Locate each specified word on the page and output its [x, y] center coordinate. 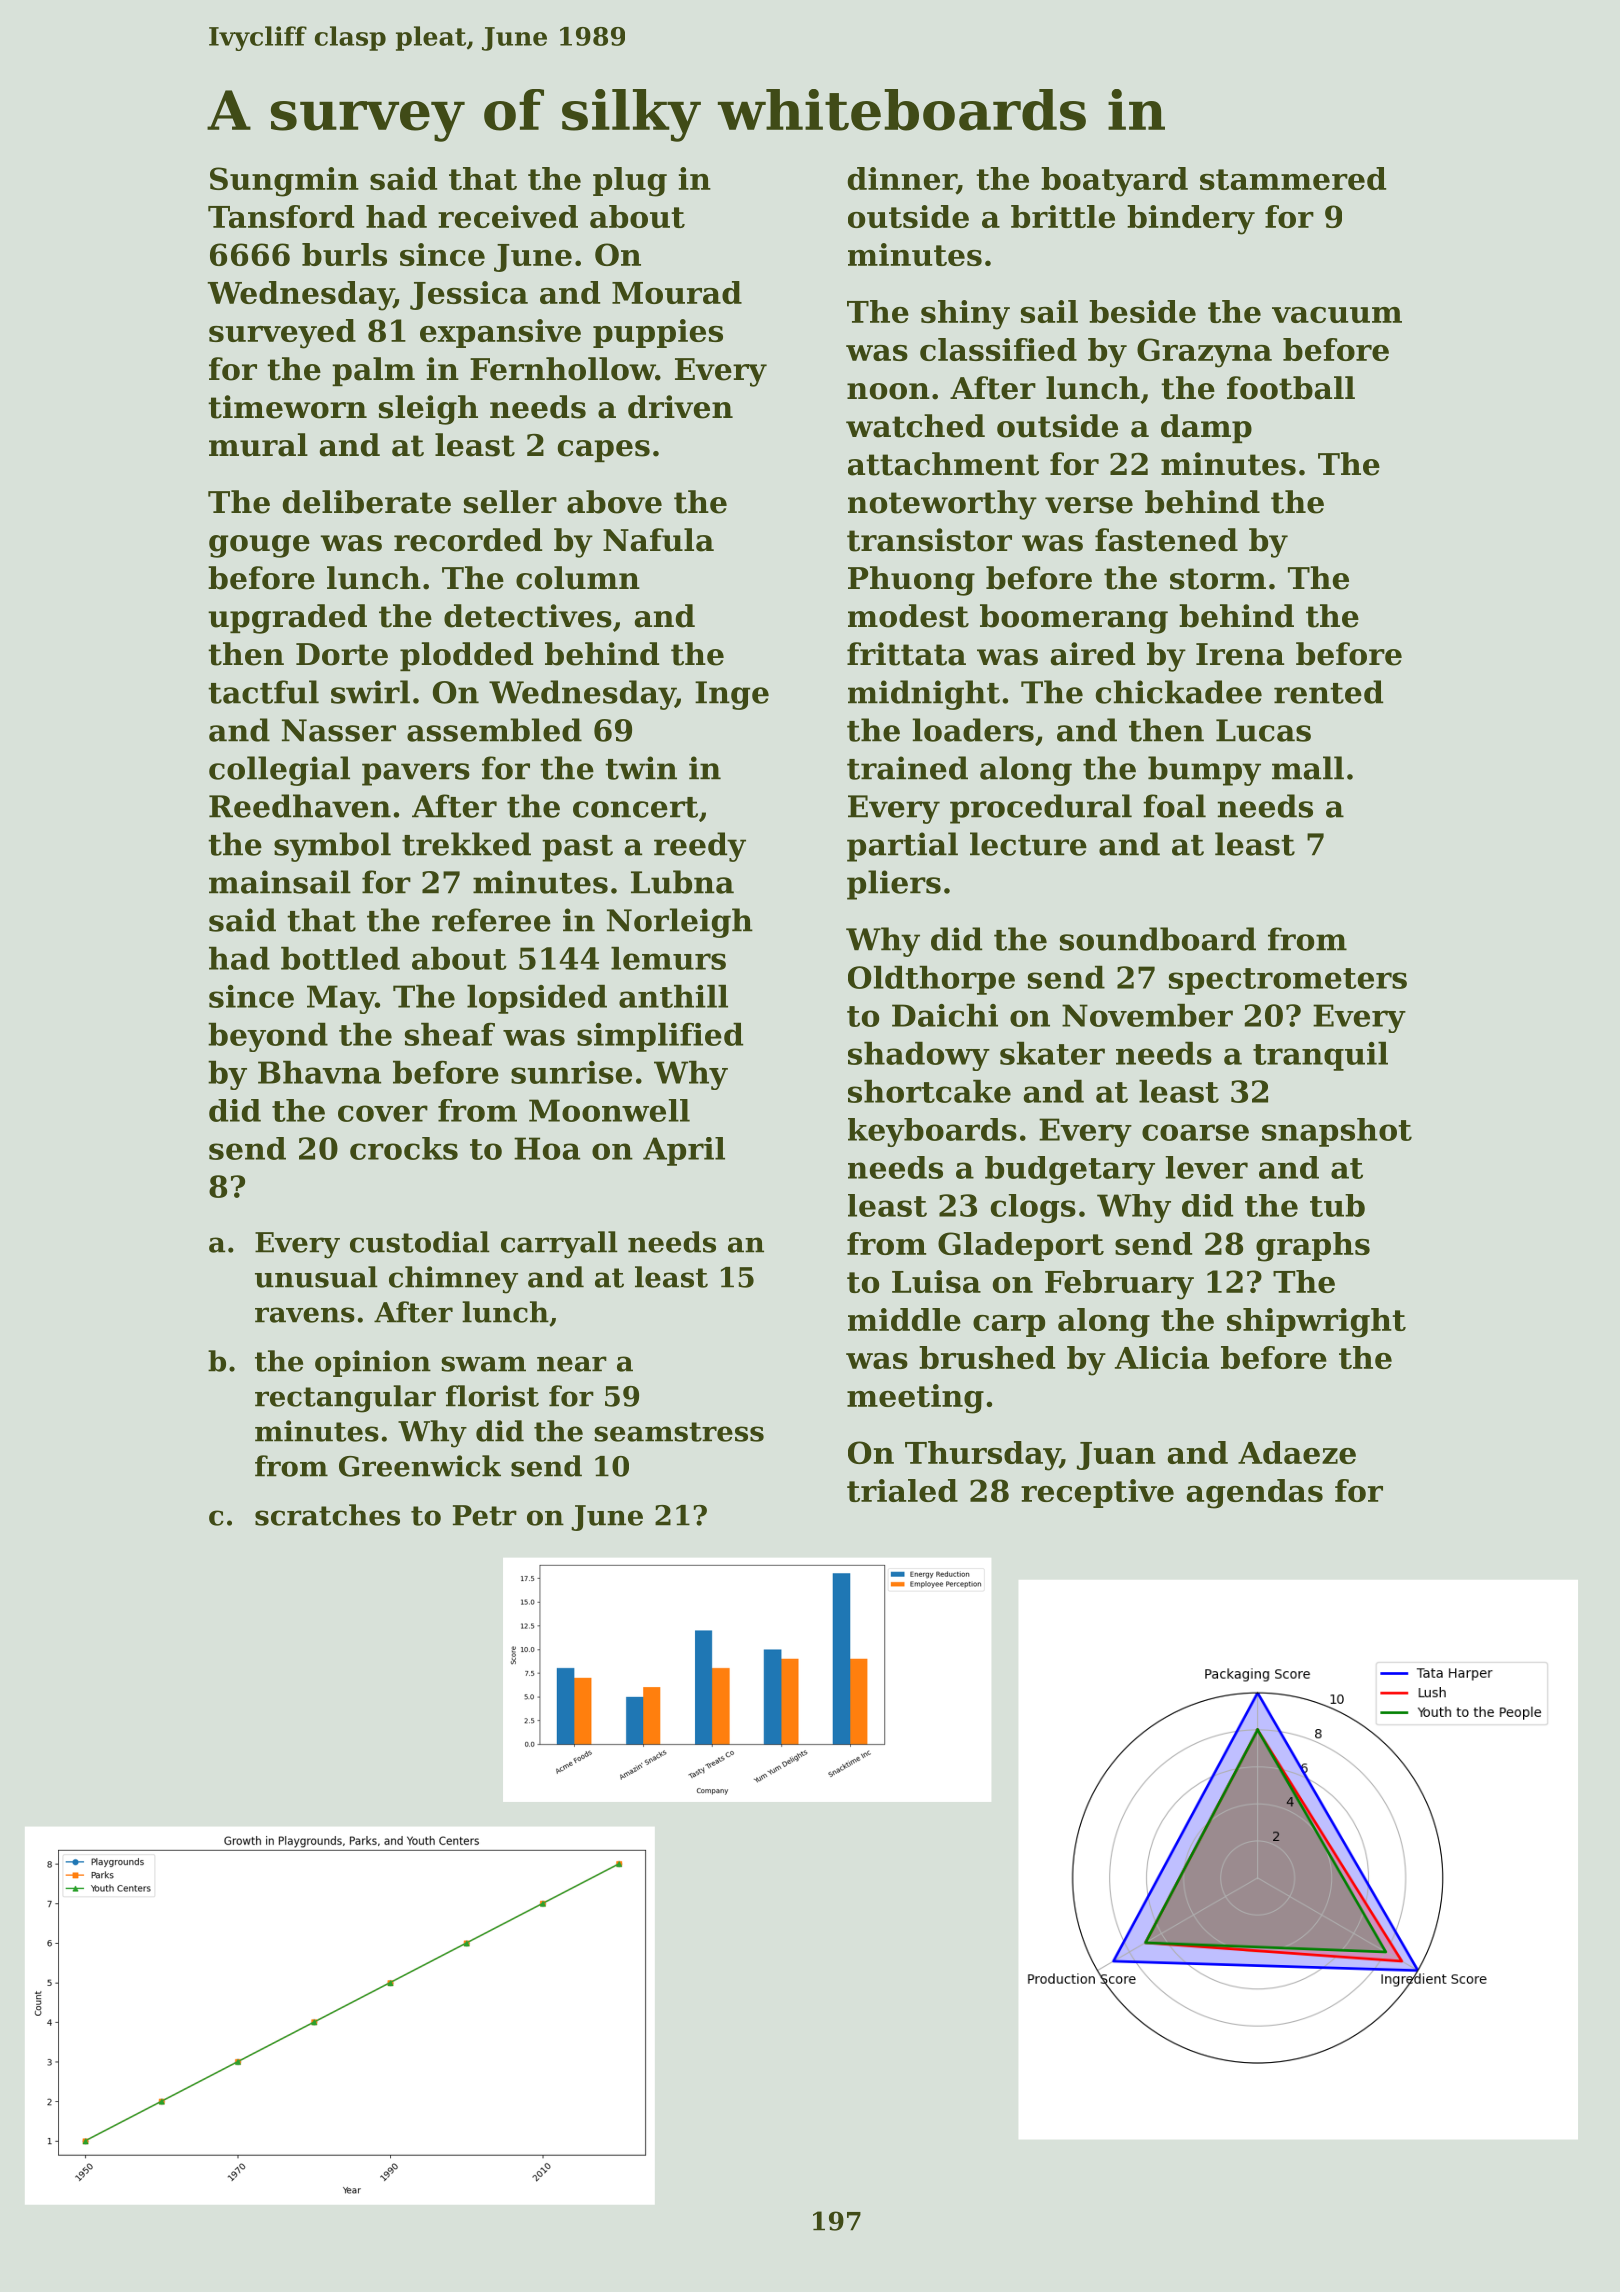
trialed [902, 1490]
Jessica [469, 295]
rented [1328, 692]
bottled [340, 958]
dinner [902, 180]
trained [907, 768]
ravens [305, 1315]
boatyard [1114, 182]
